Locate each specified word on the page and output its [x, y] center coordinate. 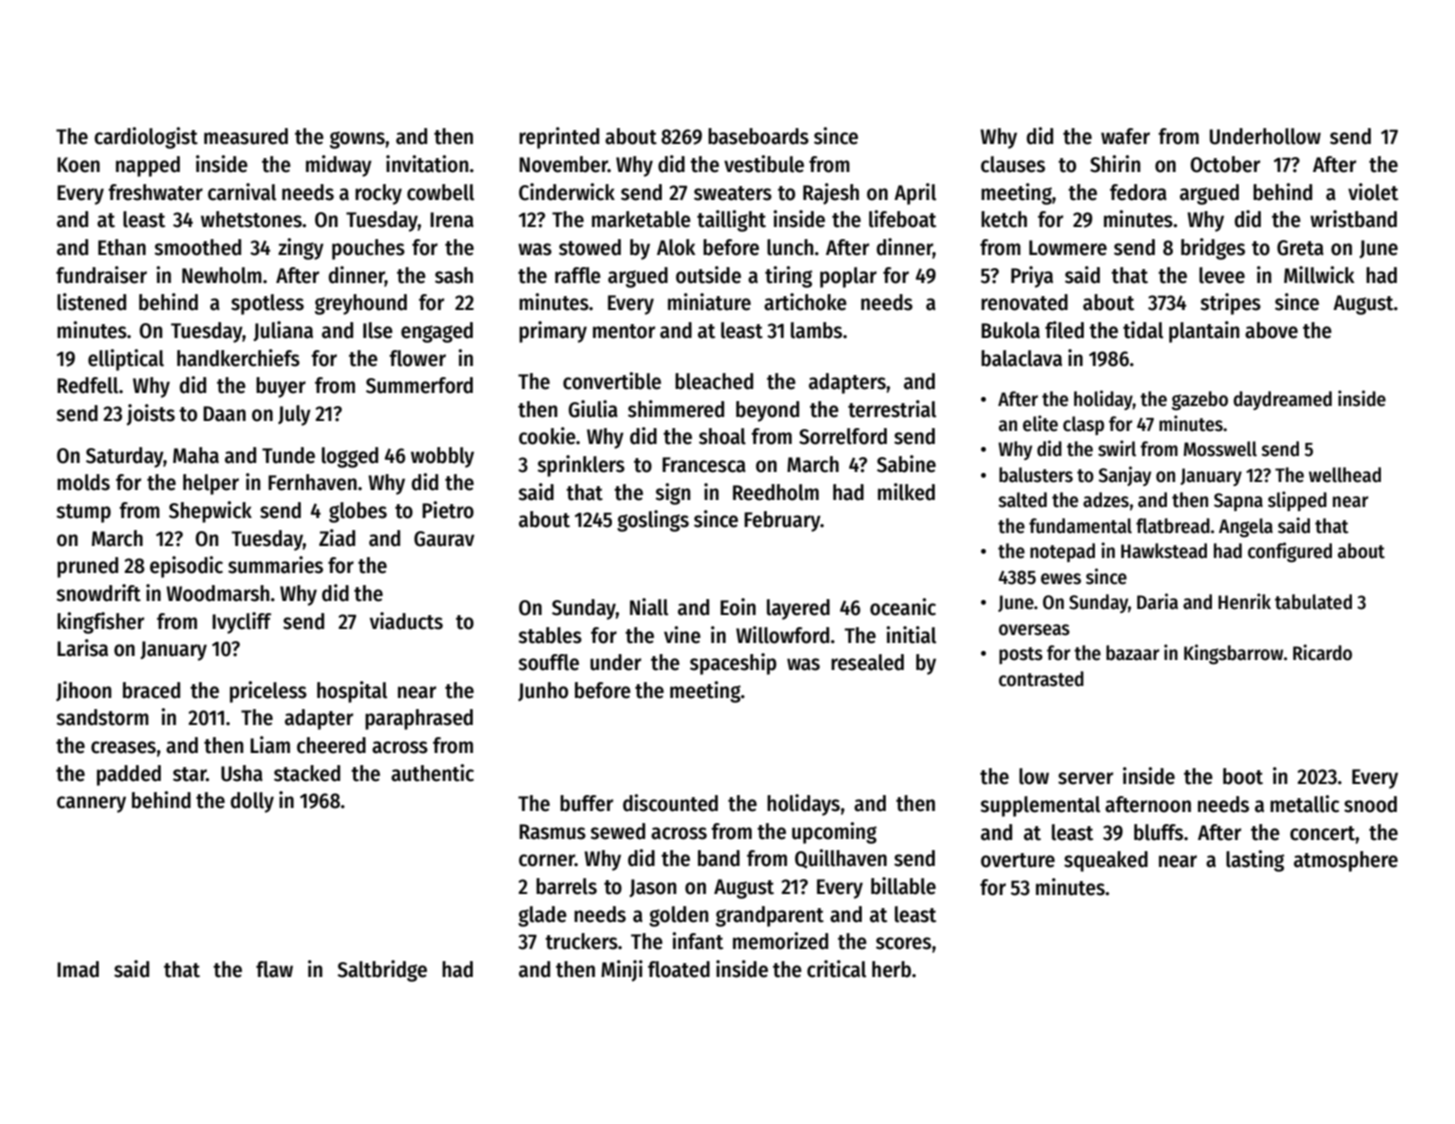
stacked [307, 773]
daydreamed [1282, 400]
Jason [652, 888]
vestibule [764, 164]
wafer [1125, 136]
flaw [274, 969]
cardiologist [146, 138]
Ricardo [1322, 652]
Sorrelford [843, 436]
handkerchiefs [238, 358]
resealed [867, 662]
